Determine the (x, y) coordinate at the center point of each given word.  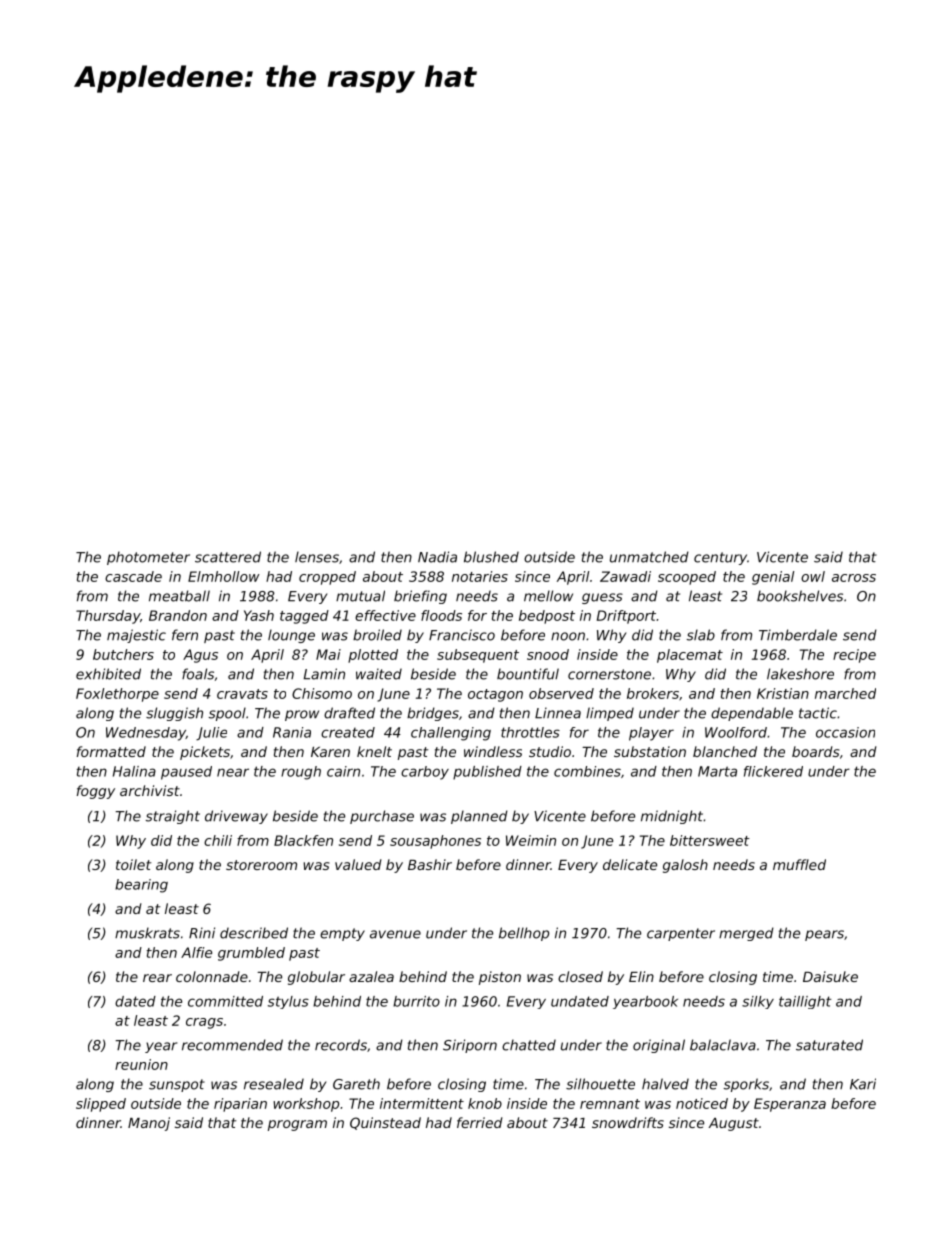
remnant (610, 1104)
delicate (630, 864)
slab (700, 635)
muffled (799, 864)
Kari (863, 1084)
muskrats (147, 933)
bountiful (528, 674)
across (854, 578)
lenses (317, 557)
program (297, 1125)
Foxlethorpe (117, 695)
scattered (228, 557)
